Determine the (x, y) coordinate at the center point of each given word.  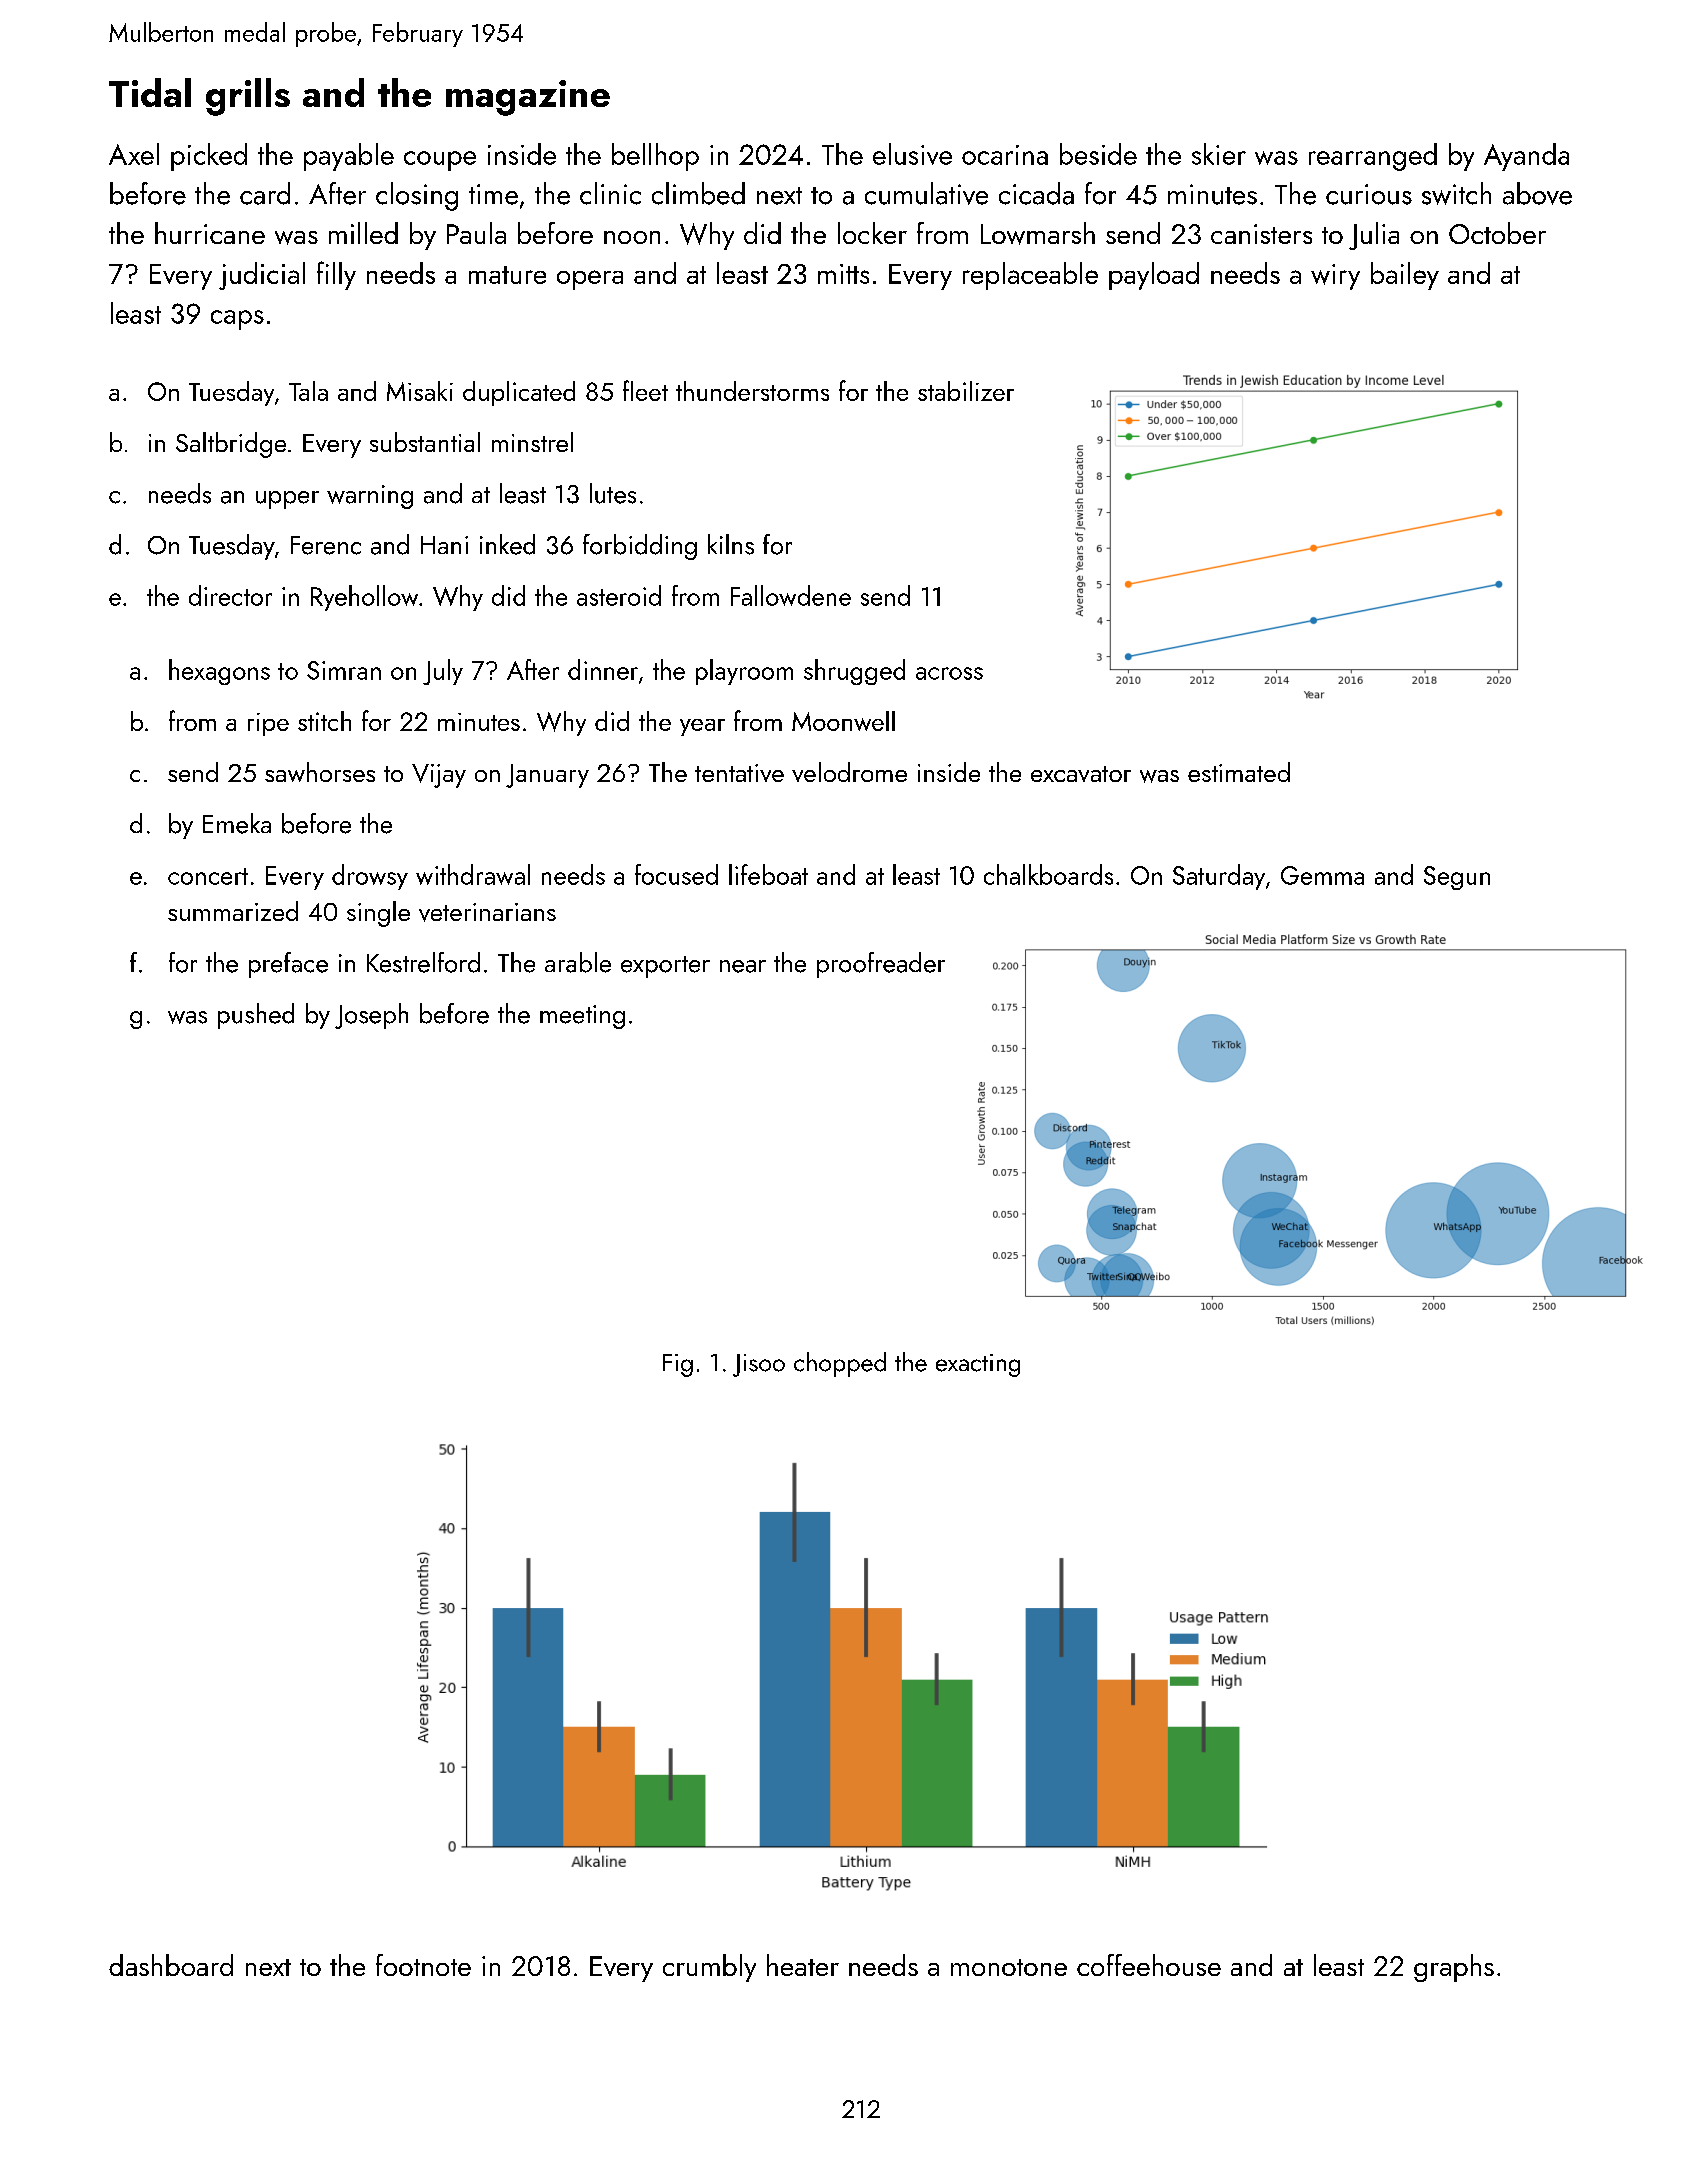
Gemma (1322, 875)
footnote (423, 1965)
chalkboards (1048, 874)
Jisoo (759, 1365)
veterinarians (487, 912)
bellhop (655, 157)
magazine (528, 98)
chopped (840, 1364)
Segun (1457, 878)
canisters (1261, 234)
